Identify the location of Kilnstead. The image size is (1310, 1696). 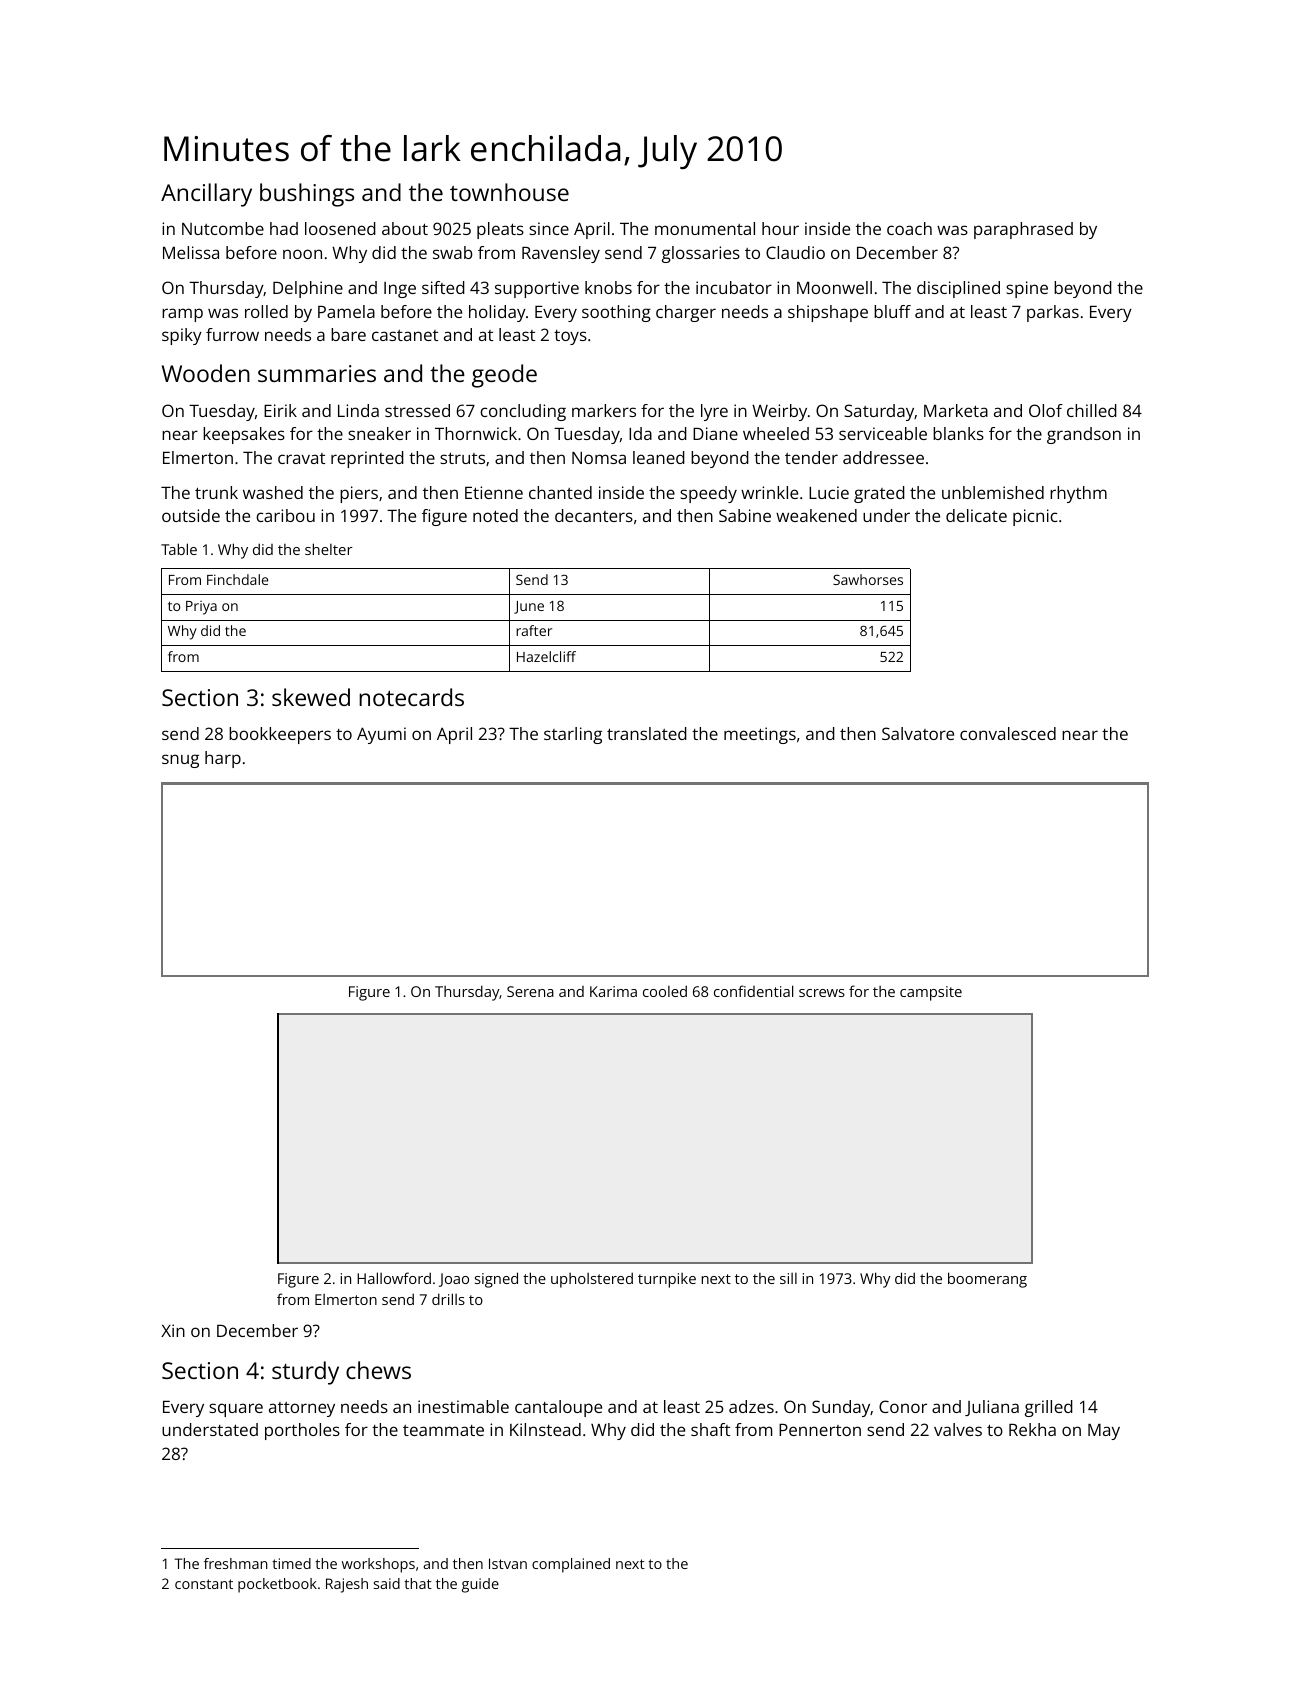
(545, 1429).
